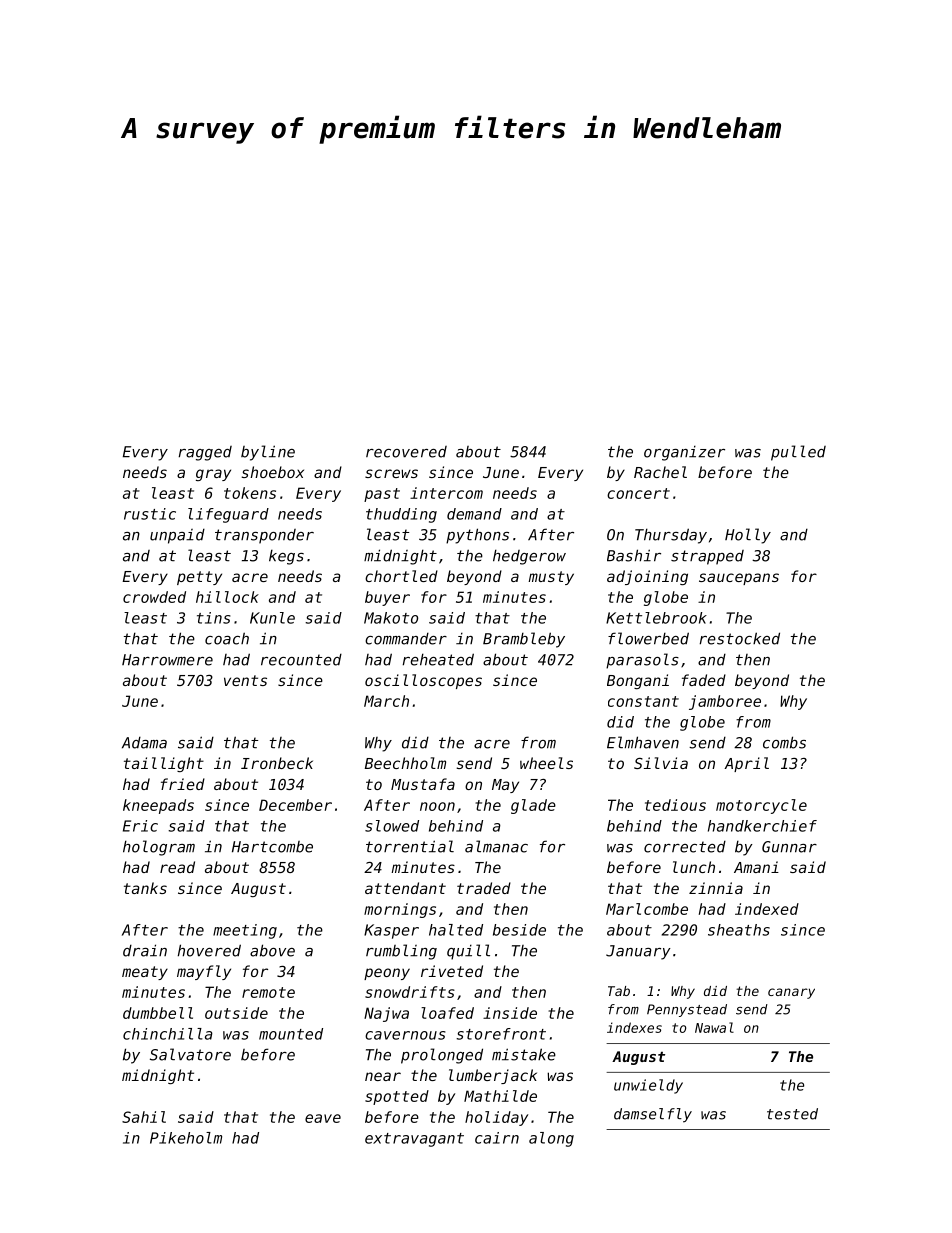 The image size is (952, 1233). Describe the element at coordinates (634, 1027) in the screenshot. I see `indexes` at that location.
